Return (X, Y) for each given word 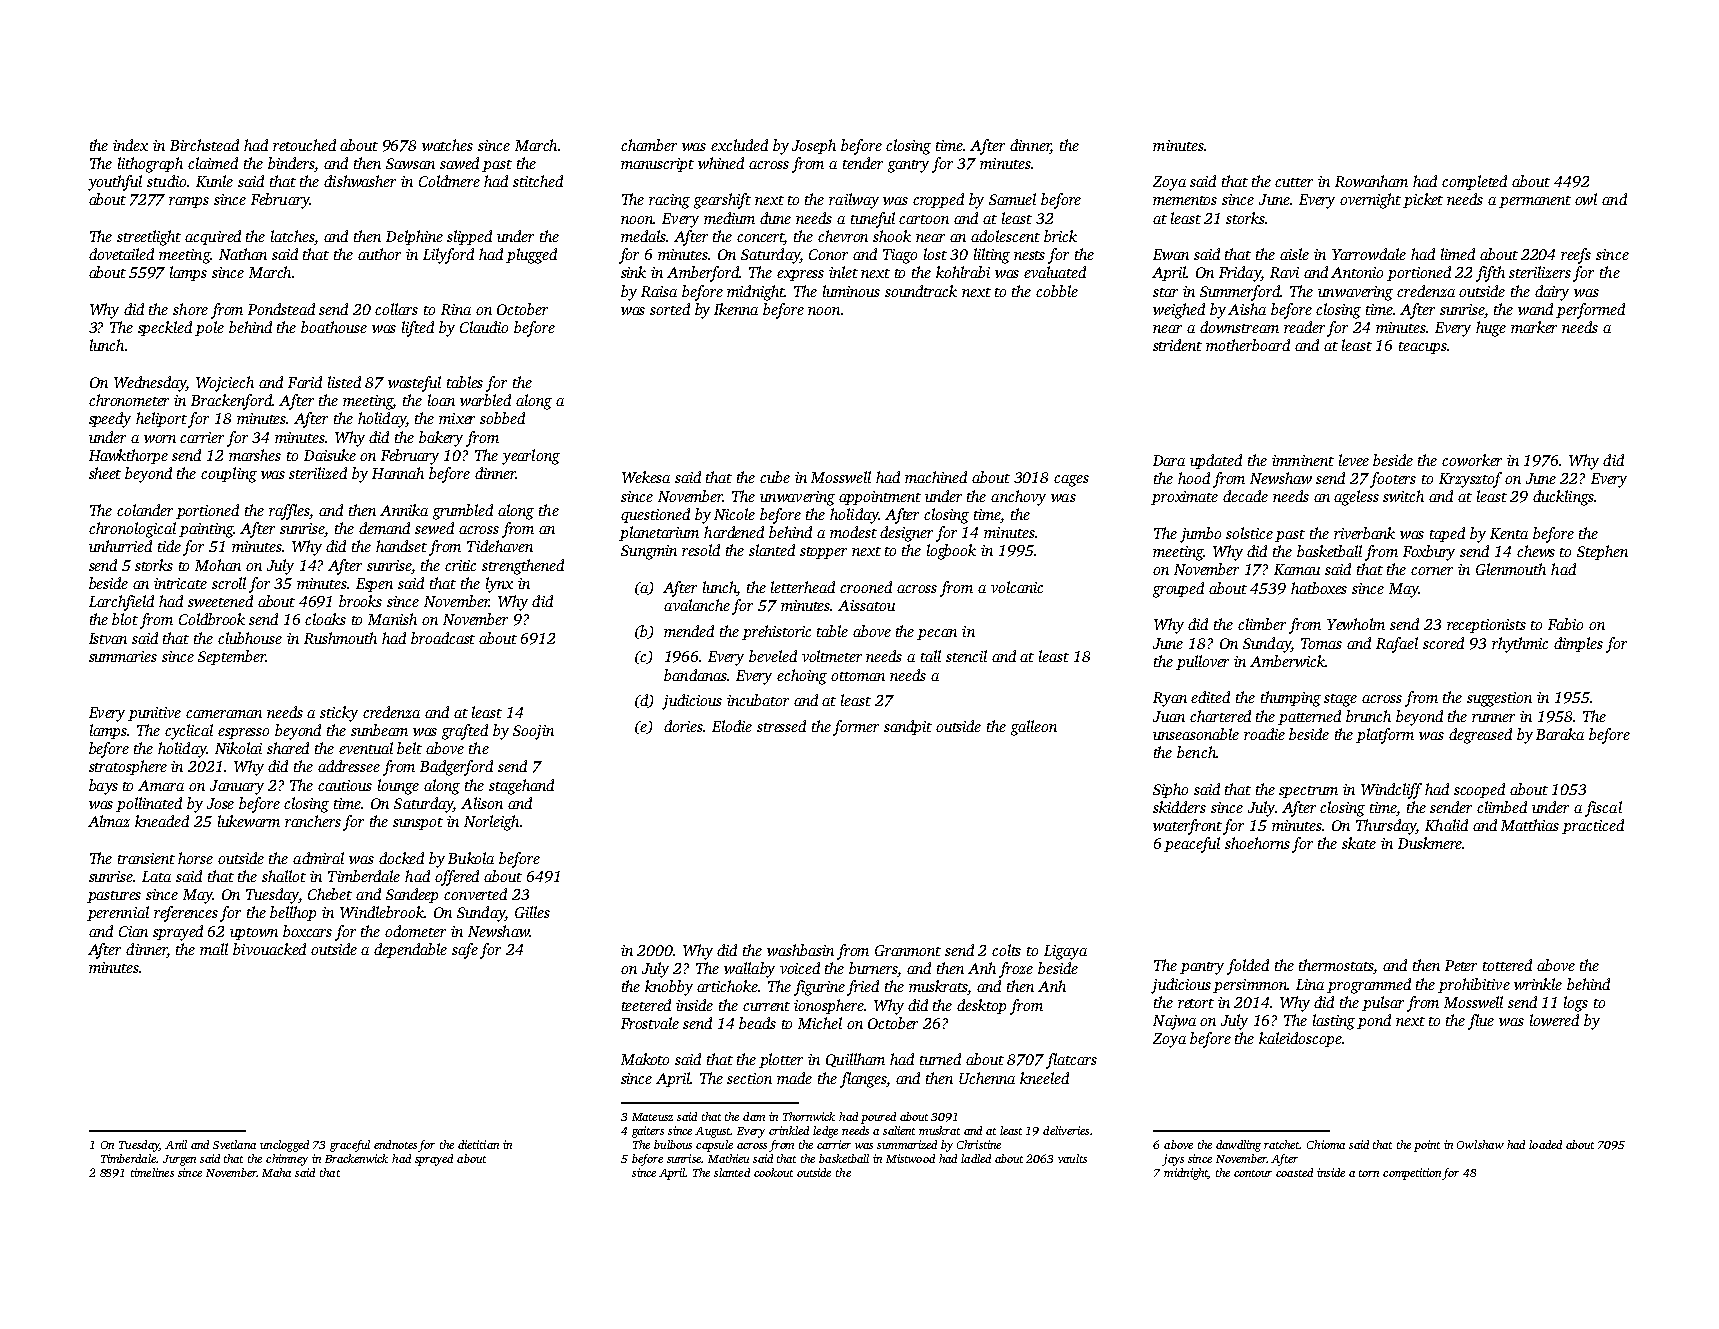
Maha (276, 1172)
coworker (1472, 460)
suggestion (1499, 699)
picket (1423, 200)
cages (1071, 481)
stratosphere (128, 767)
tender (863, 163)
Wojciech (225, 384)
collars (396, 309)
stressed (781, 726)
